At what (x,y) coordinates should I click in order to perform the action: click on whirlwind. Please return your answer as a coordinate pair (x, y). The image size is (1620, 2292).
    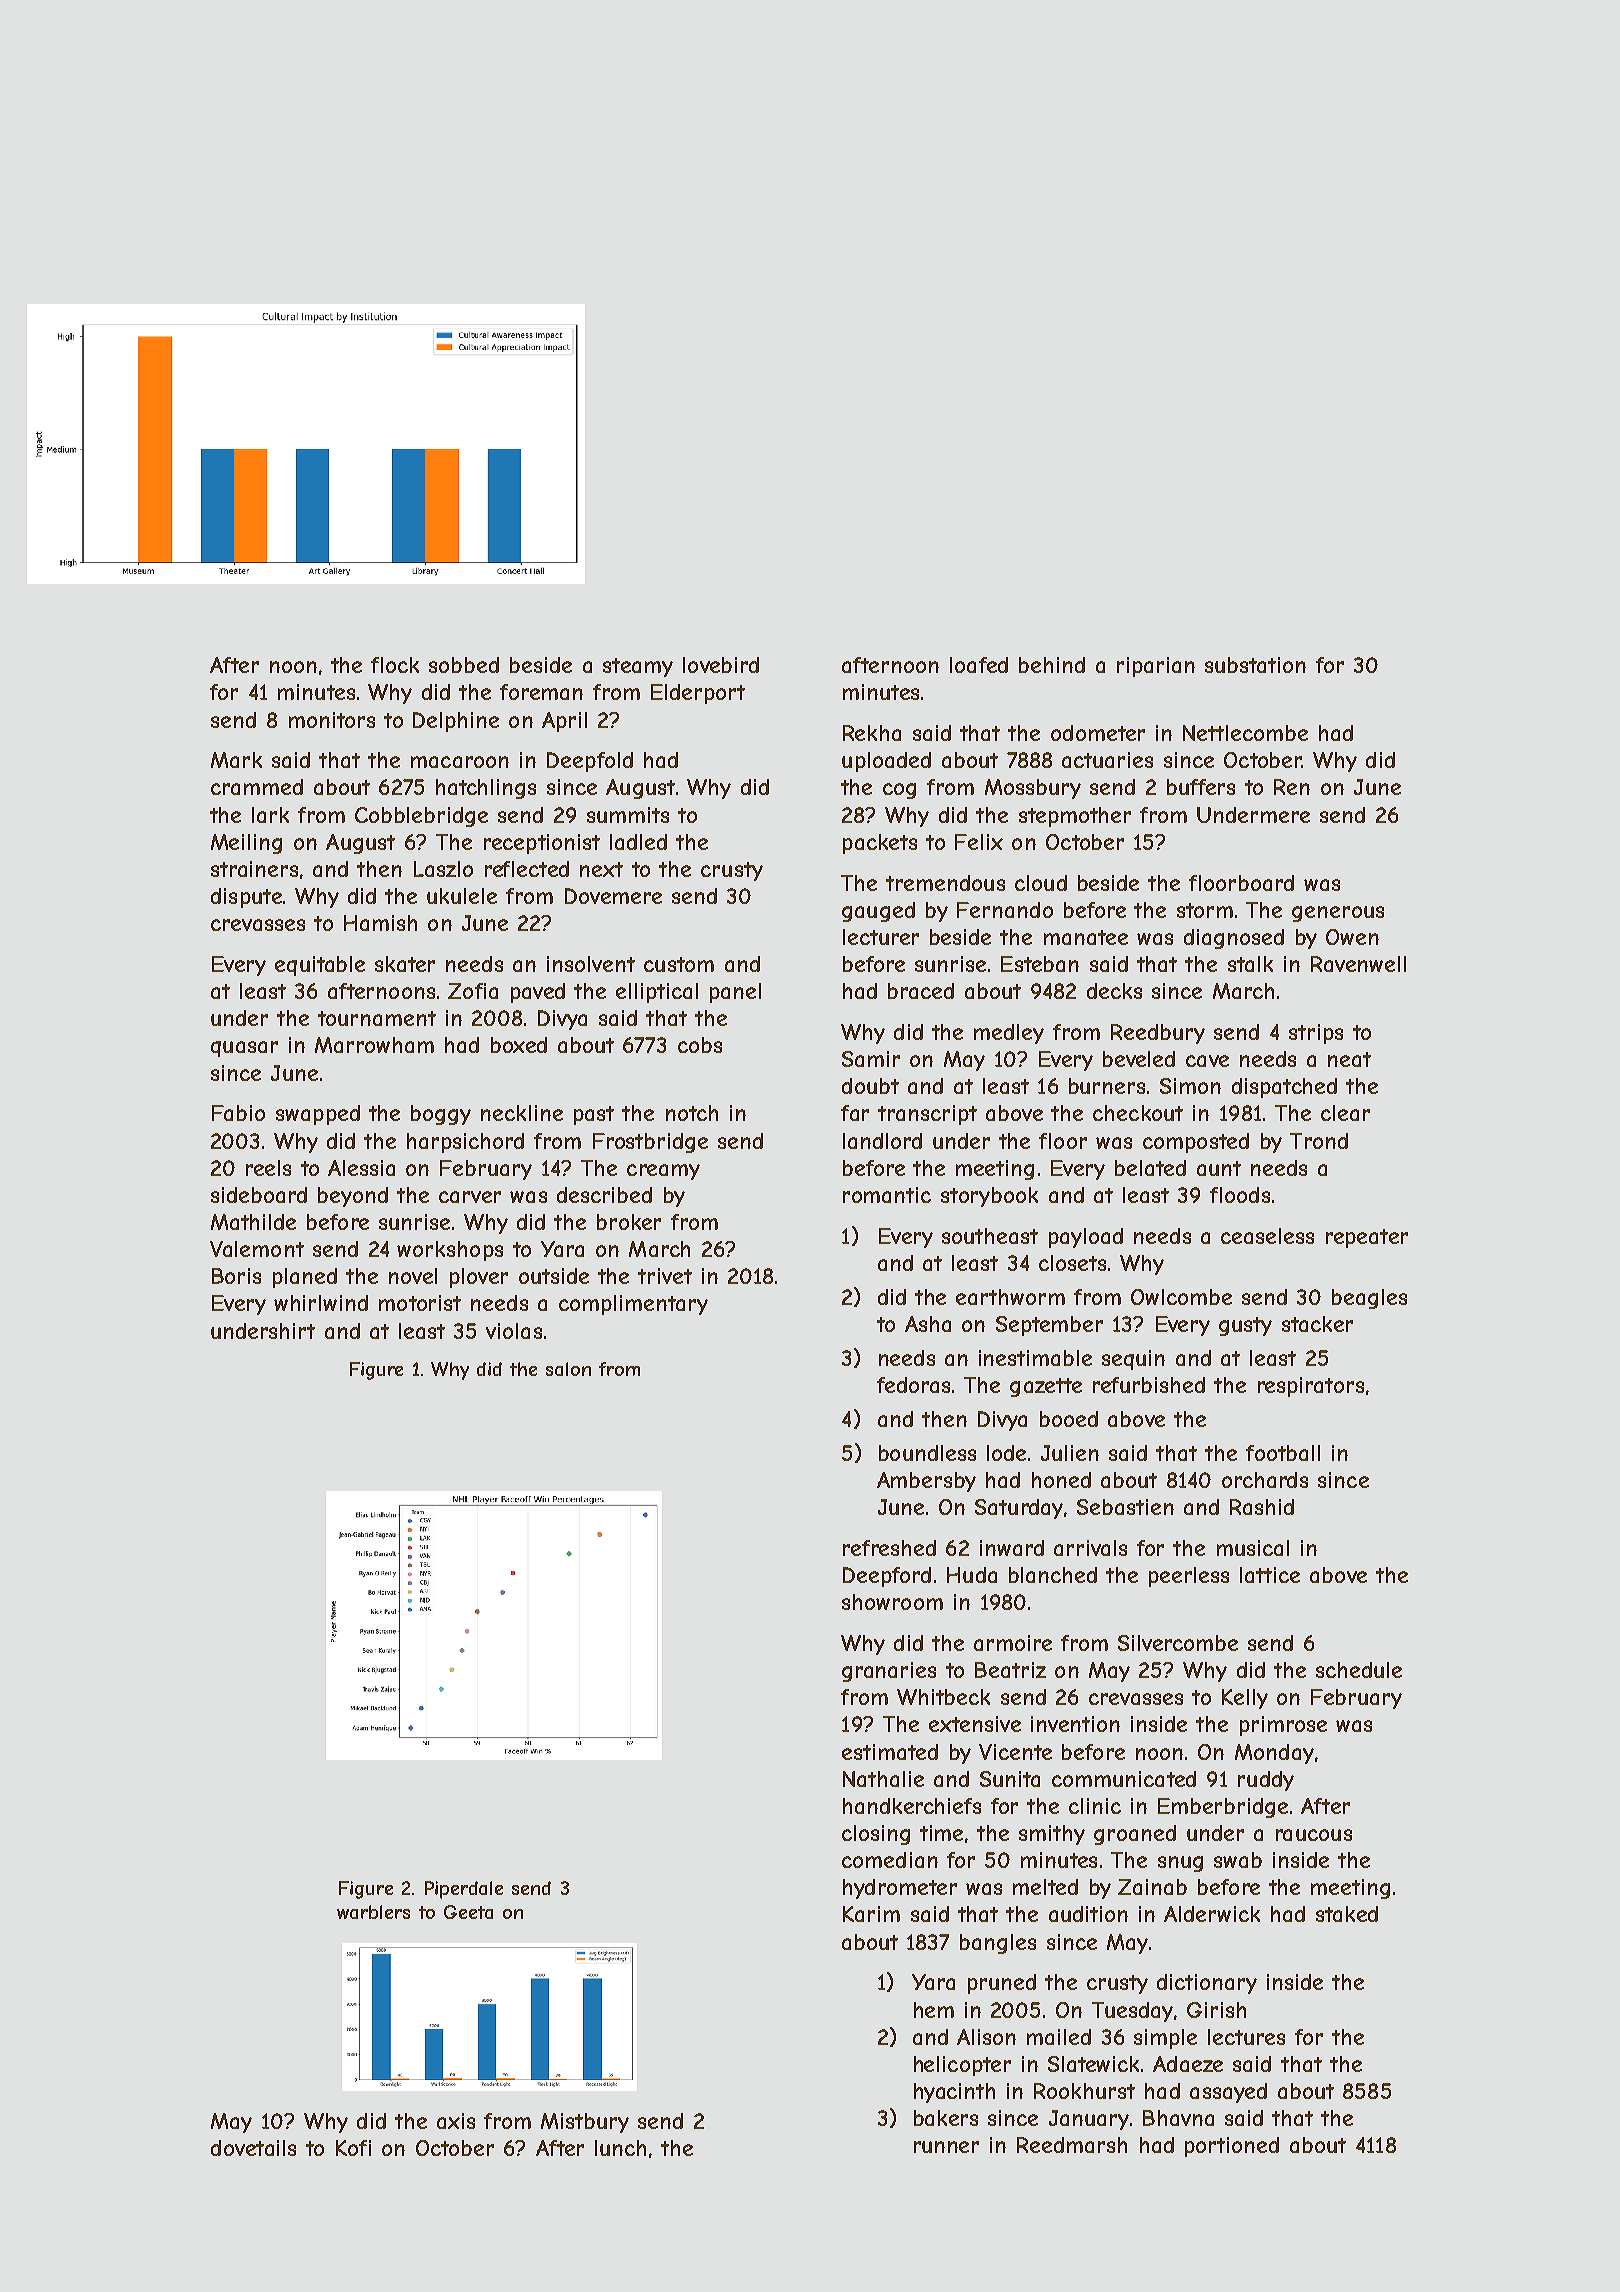
    Looking at the image, I should click on (321, 1303).
